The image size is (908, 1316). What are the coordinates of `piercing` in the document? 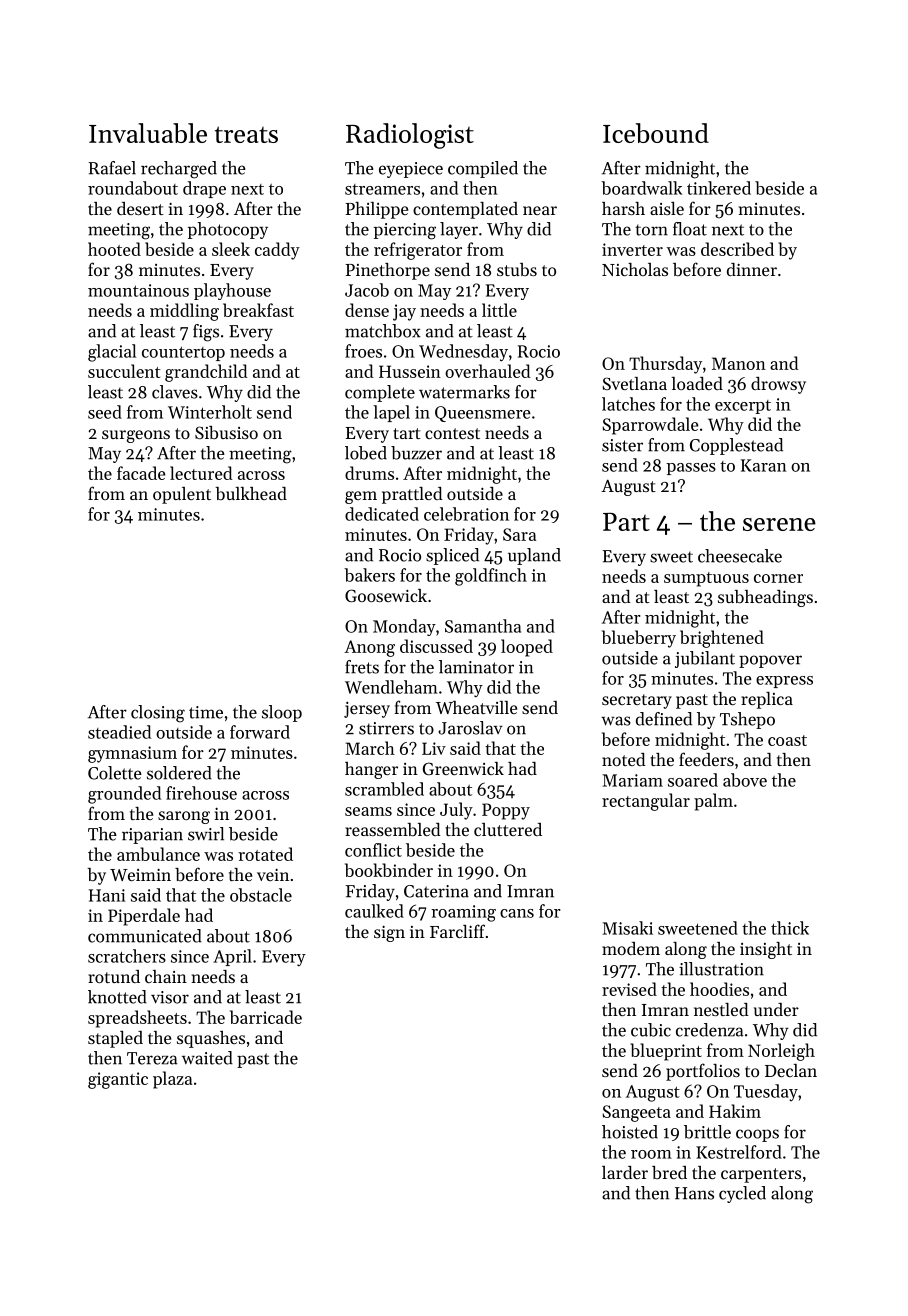 It's located at (405, 231).
